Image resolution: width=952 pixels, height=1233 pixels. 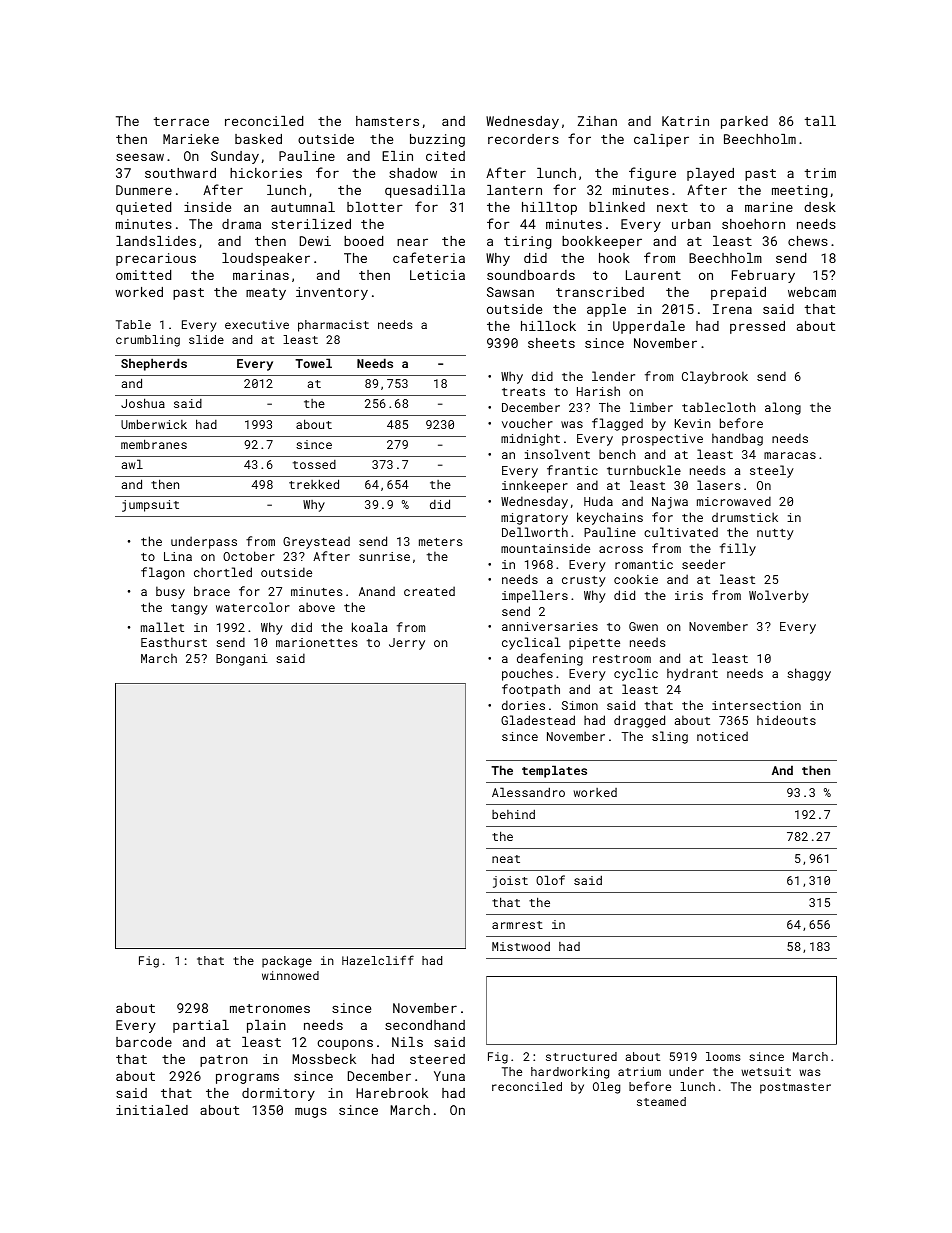 What do you see at coordinates (572, 470) in the screenshot?
I see `frantic` at bounding box center [572, 470].
